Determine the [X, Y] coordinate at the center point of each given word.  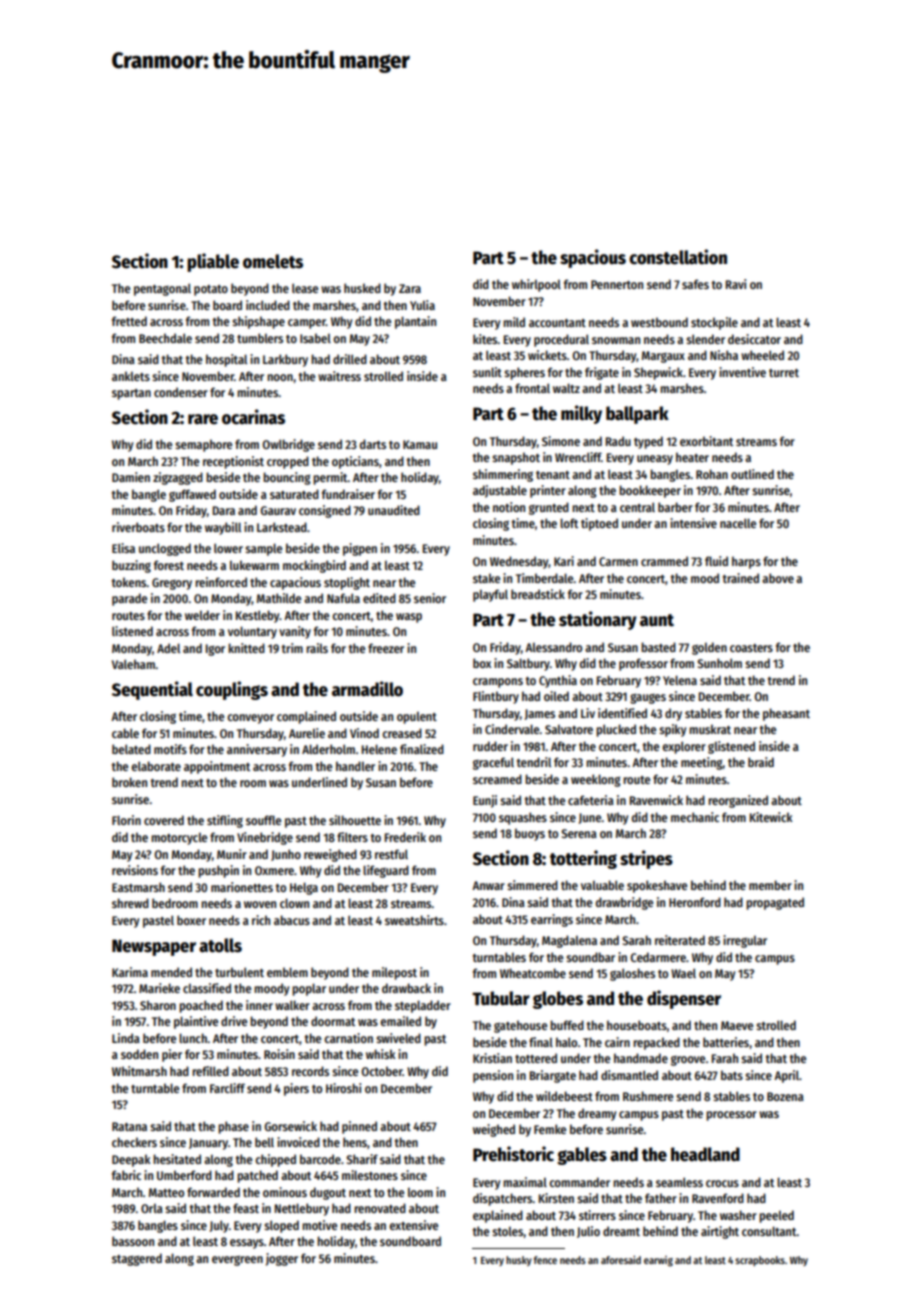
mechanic [695, 817]
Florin [126, 820]
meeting [702, 763]
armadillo [367, 689]
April [786, 1076]
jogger [282, 1259]
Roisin [279, 1054]
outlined [752, 474]
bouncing [287, 478]
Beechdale [165, 338]
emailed [400, 1021]
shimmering [503, 475]
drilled [350, 359]
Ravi [736, 284]
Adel [168, 648]
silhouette [355, 820]
